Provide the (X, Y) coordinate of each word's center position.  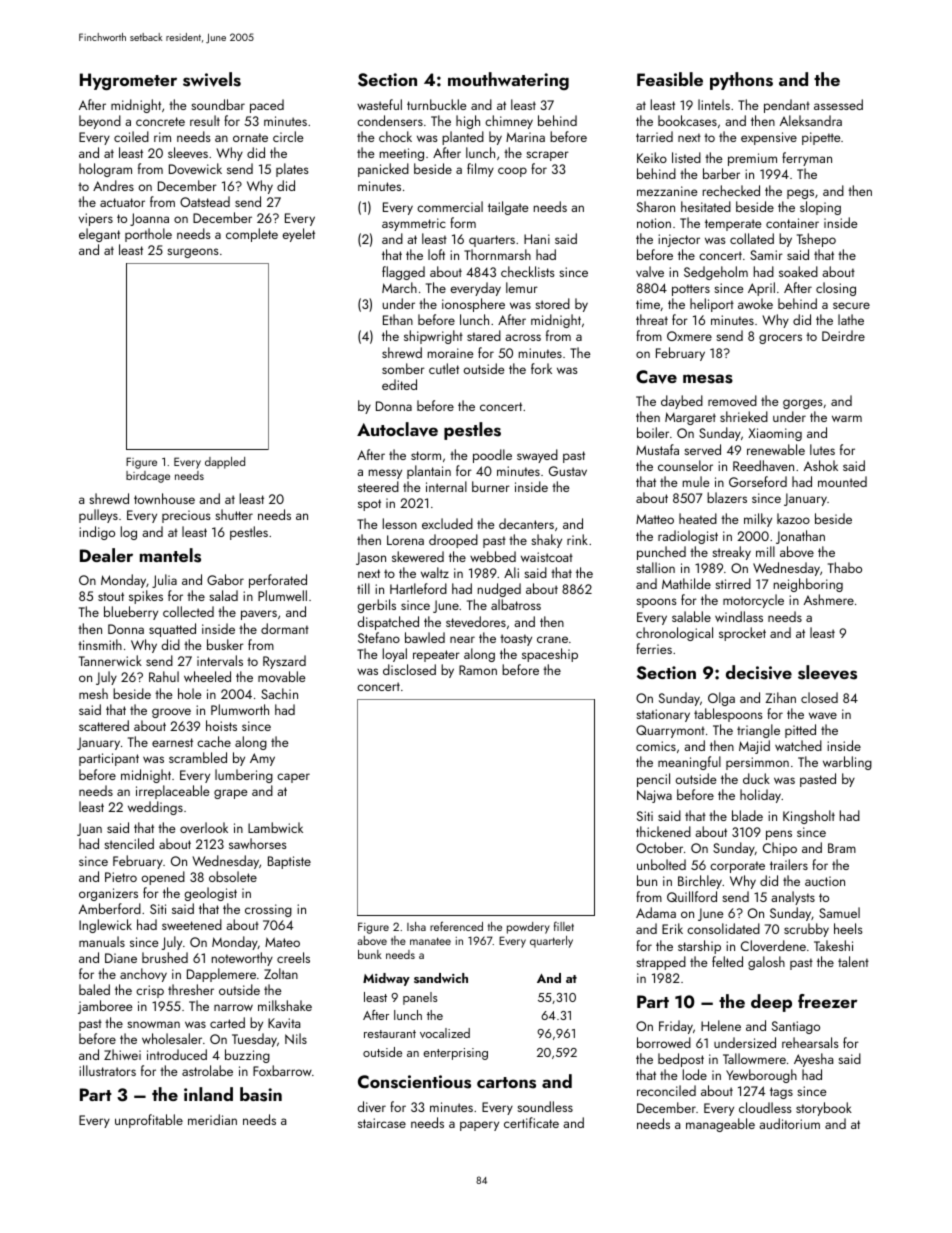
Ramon (478, 670)
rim (162, 137)
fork (541, 368)
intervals (220, 660)
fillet (564, 926)
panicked (383, 170)
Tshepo (816, 240)
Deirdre (843, 335)
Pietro (121, 877)
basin (261, 1094)
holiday (760, 796)
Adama (656, 912)
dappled (225, 463)
